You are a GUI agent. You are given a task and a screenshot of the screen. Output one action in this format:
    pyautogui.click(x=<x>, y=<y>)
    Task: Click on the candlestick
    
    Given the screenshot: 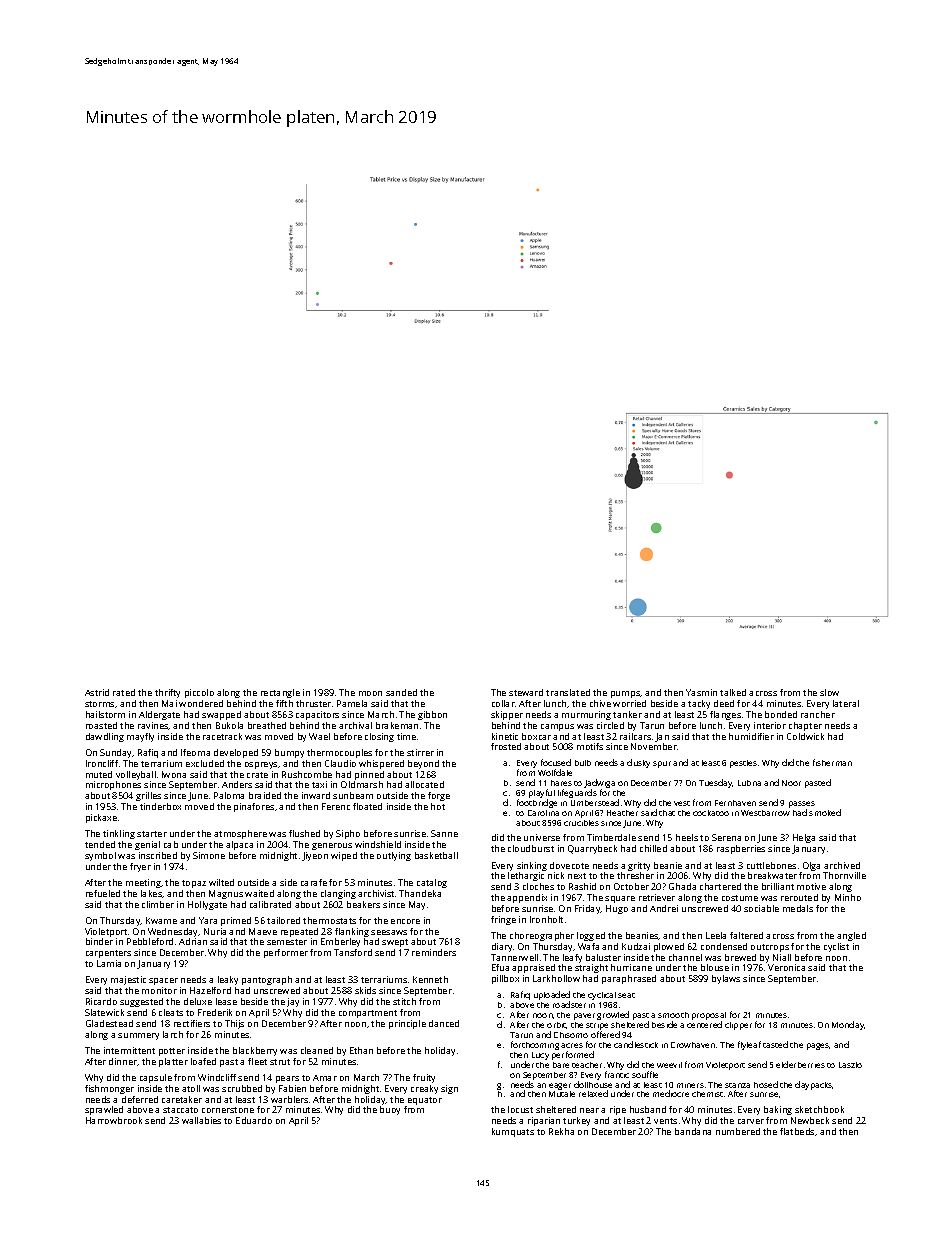 What is the action you would take?
    pyautogui.click(x=636, y=1044)
